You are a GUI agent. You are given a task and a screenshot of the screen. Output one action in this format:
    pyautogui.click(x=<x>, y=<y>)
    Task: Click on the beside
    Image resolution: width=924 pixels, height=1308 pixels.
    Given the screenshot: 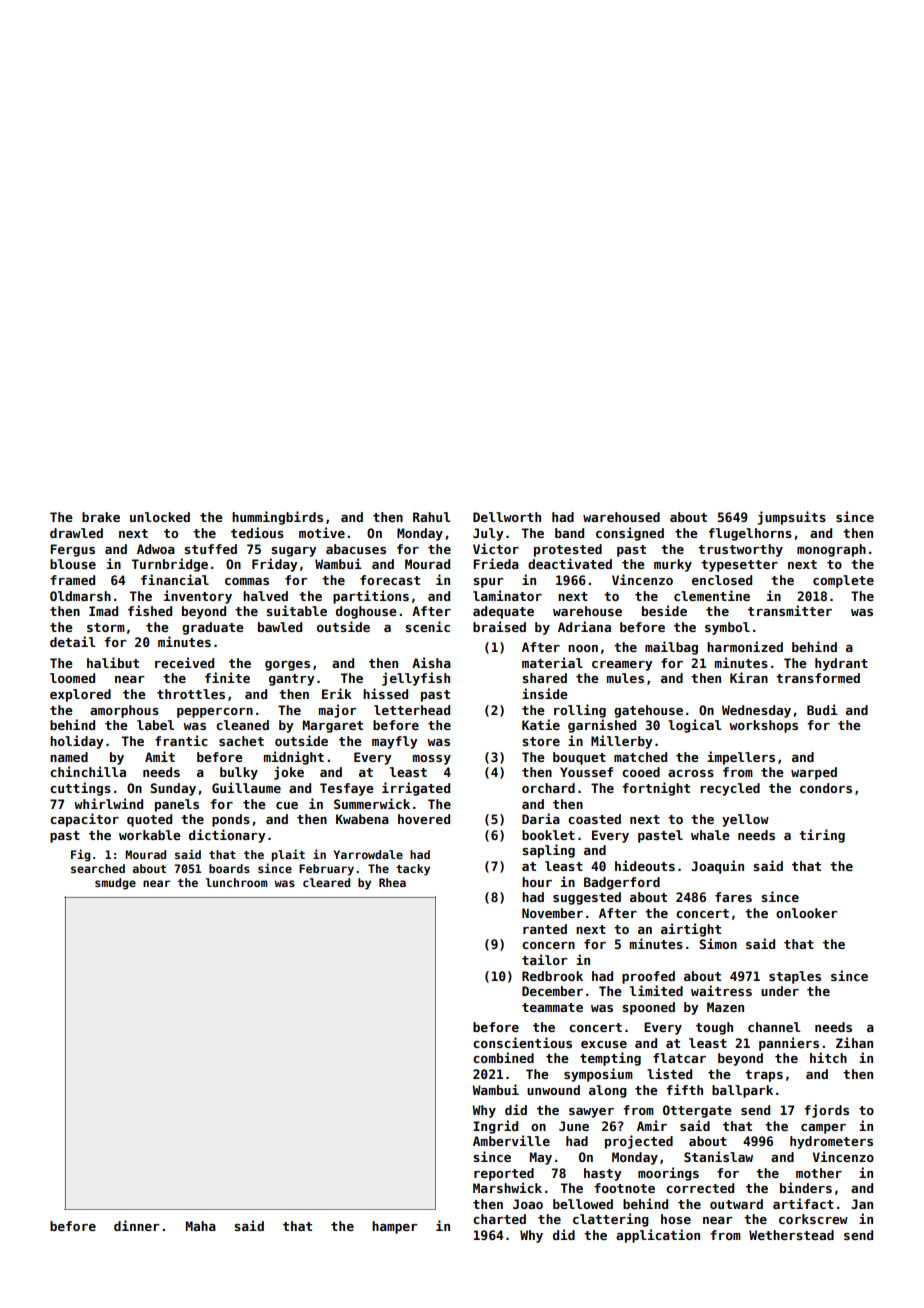 What is the action you would take?
    pyautogui.click(x=664, y=610)
